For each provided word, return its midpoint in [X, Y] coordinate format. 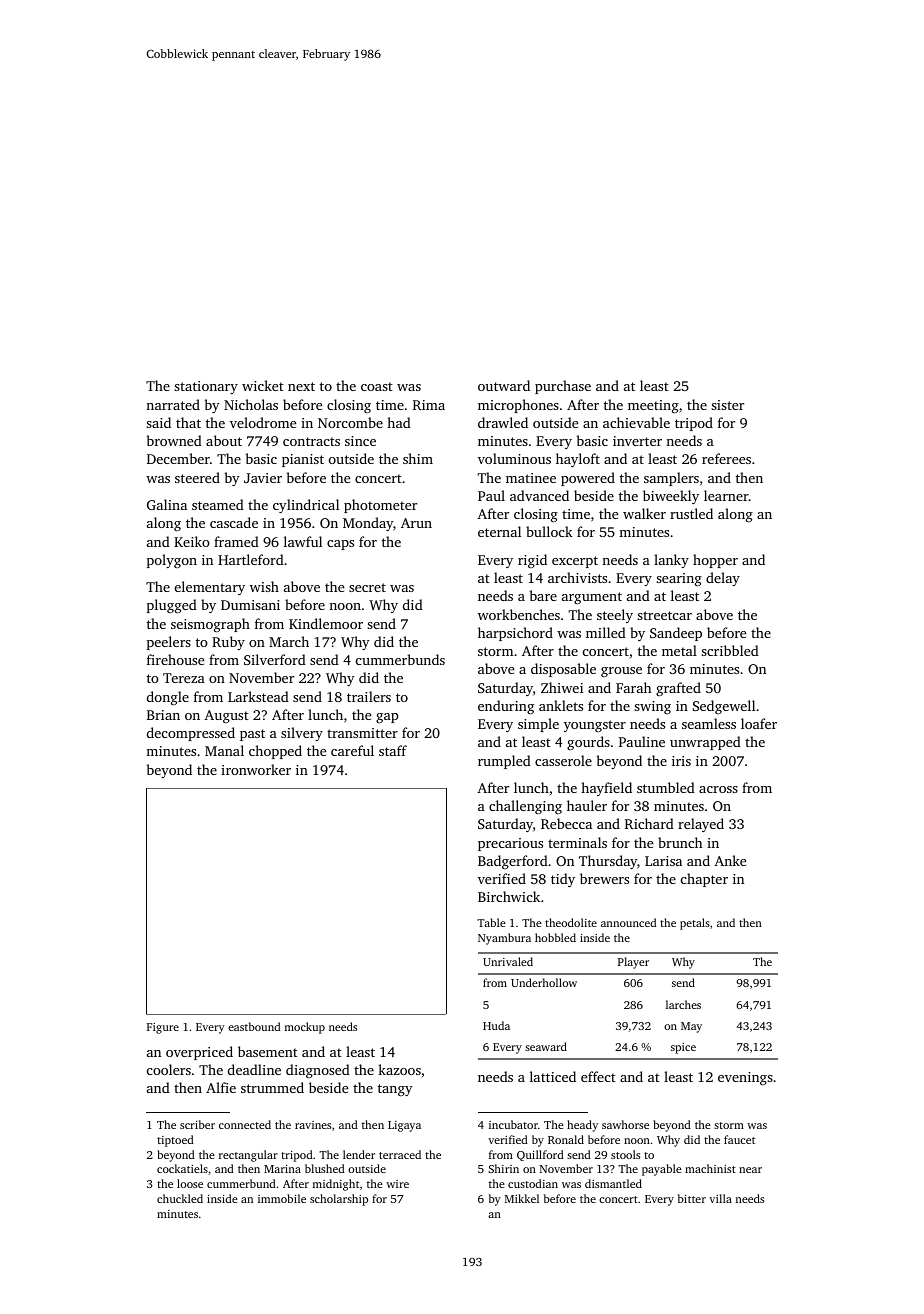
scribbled [730, 650]
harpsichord [515, 634]
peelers [169, 643]
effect [598, 1076]
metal [679, 650]
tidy [563, 880]
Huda [496, 1025]
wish [264, 586]
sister [727, 405]
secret [367, 587]
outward [504, 385]
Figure [163, 1028]
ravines [313, 1125]
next [301, 386]
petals [695, 924]
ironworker [256, 769]
